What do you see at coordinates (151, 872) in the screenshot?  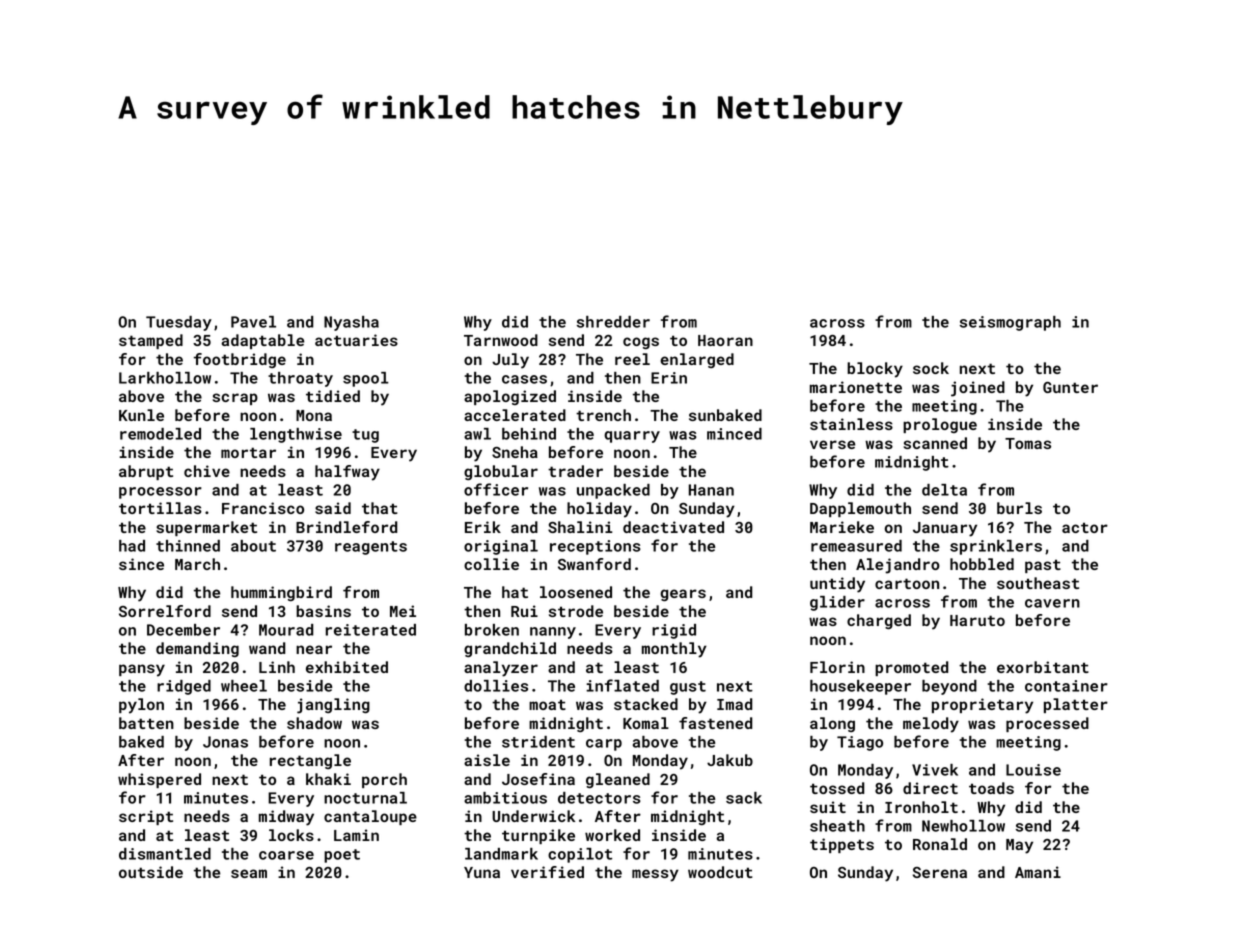 I see `outside` at bounding box center [151, 872].
